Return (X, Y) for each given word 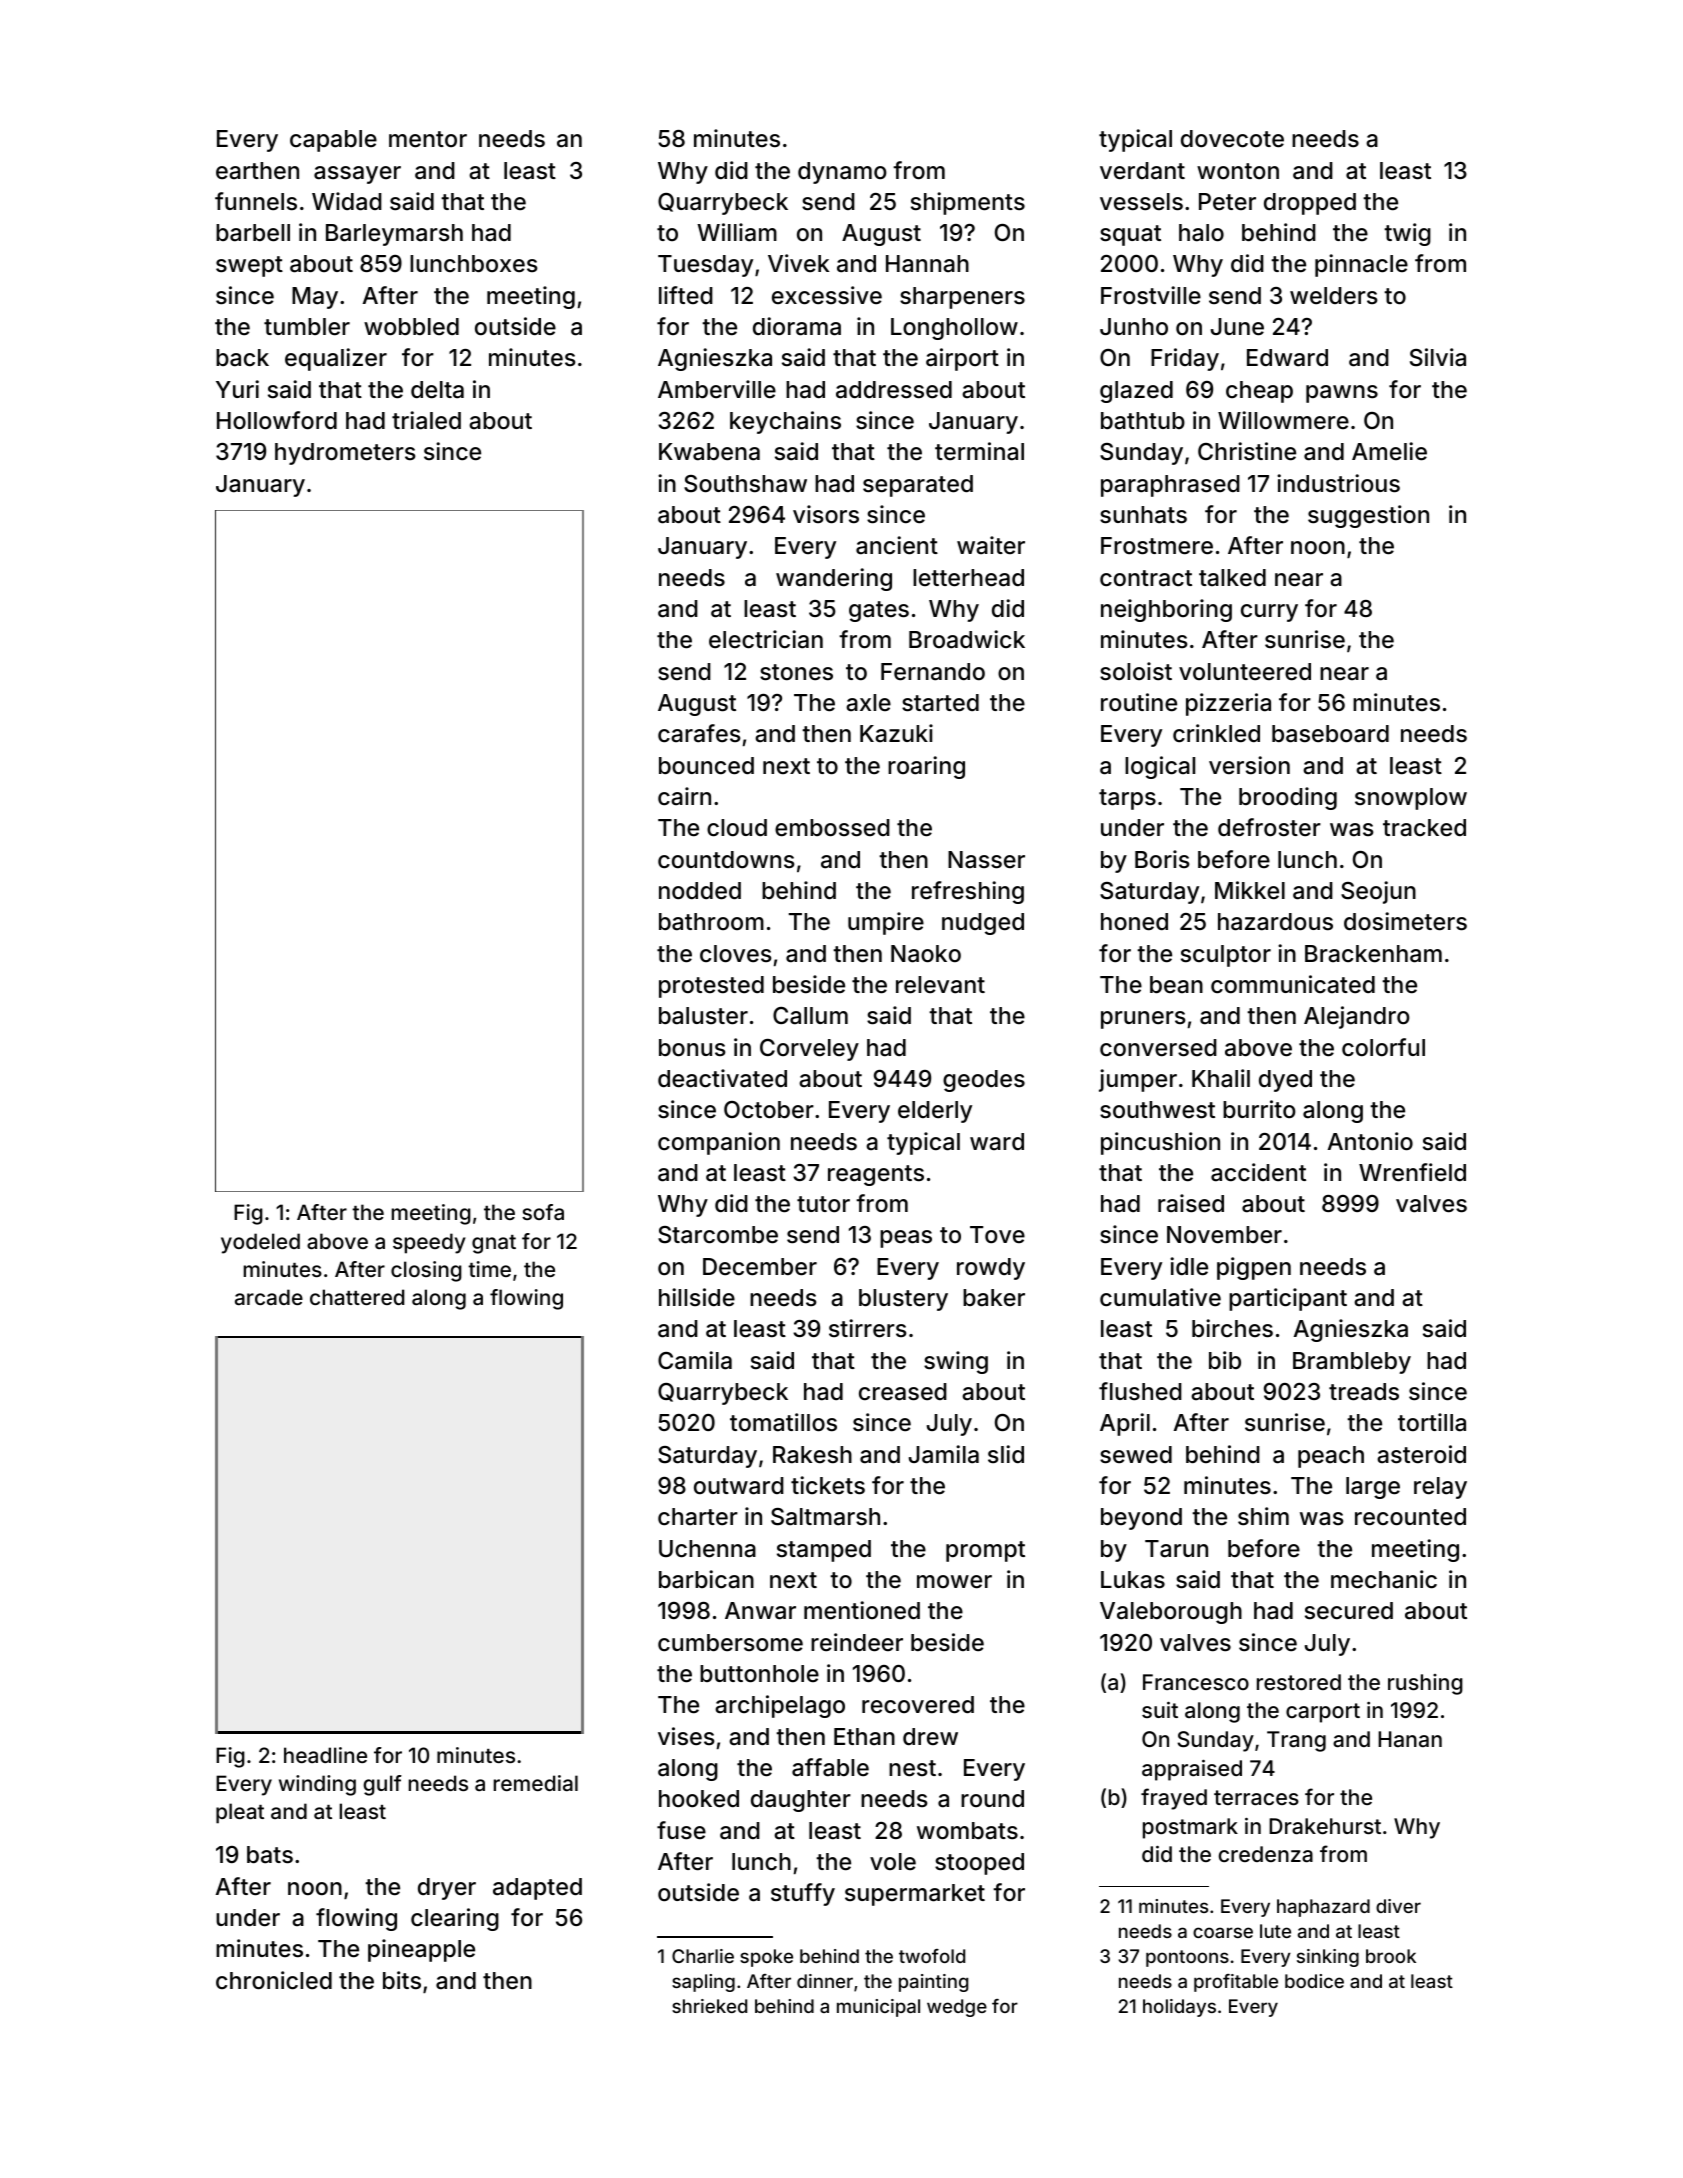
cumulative (1160, 1297)
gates (879, 611)
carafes (699, 733)
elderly (935, 1112)
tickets (828, 1485)
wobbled (411, 327)
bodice (1314, 1981)
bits (402, 1980)
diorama (797, 326)
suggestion (1368, 516)
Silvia (1438, 357)
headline (325, 1755)
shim (1263, 1516)
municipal (878, 2008)
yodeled (260, 1243)
